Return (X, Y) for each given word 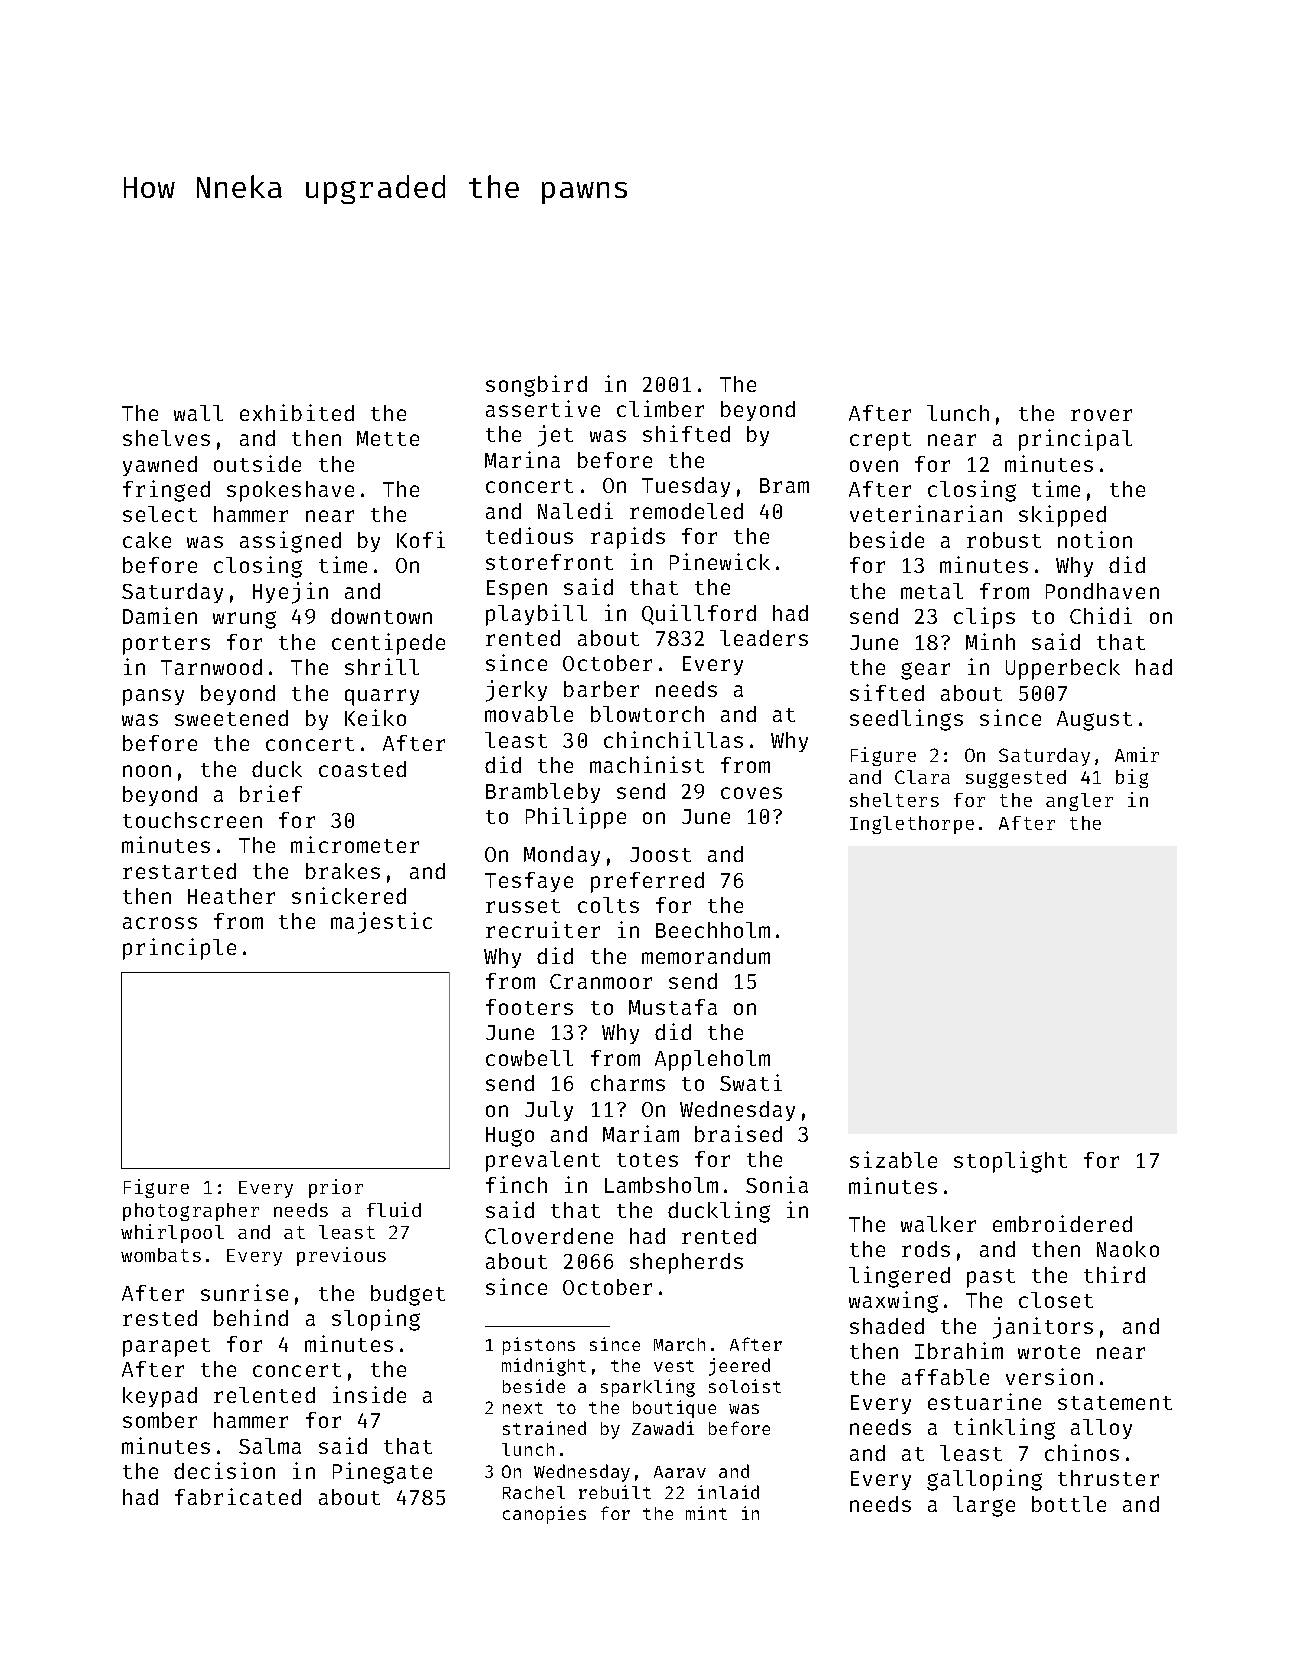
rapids (628, 538)
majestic (381, 923)
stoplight (1010, 1162)
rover (1101, 415)
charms (628, 1083)
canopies (544, 1515)
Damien (160, 615)
